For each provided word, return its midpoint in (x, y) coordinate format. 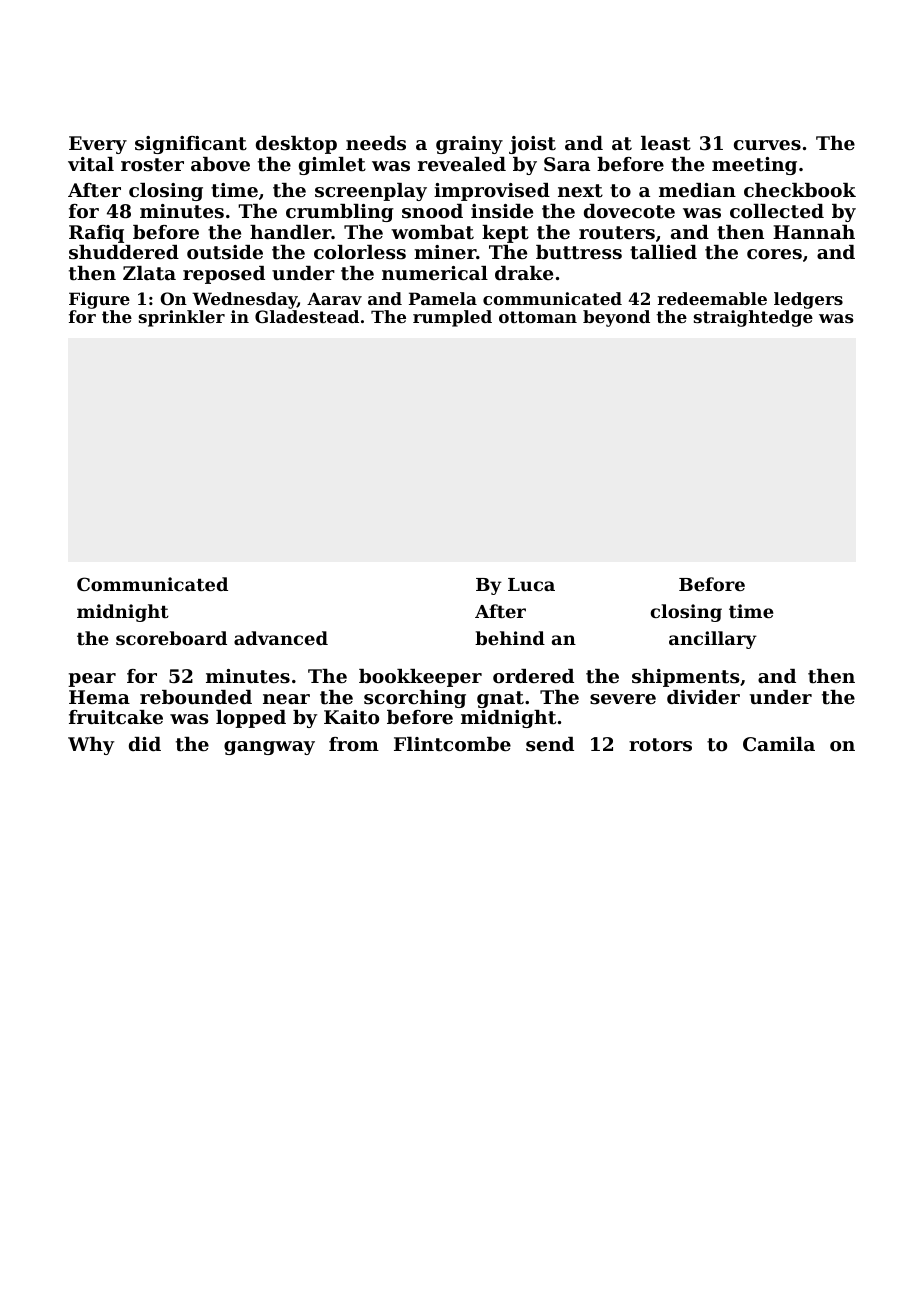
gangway (269, 748)
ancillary (713, 640)
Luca (531, 584)
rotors (660, 745)
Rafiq (96, 234)
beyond (616, 318)
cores (774, 254)
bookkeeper (420, 678)
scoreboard (171, 638)
